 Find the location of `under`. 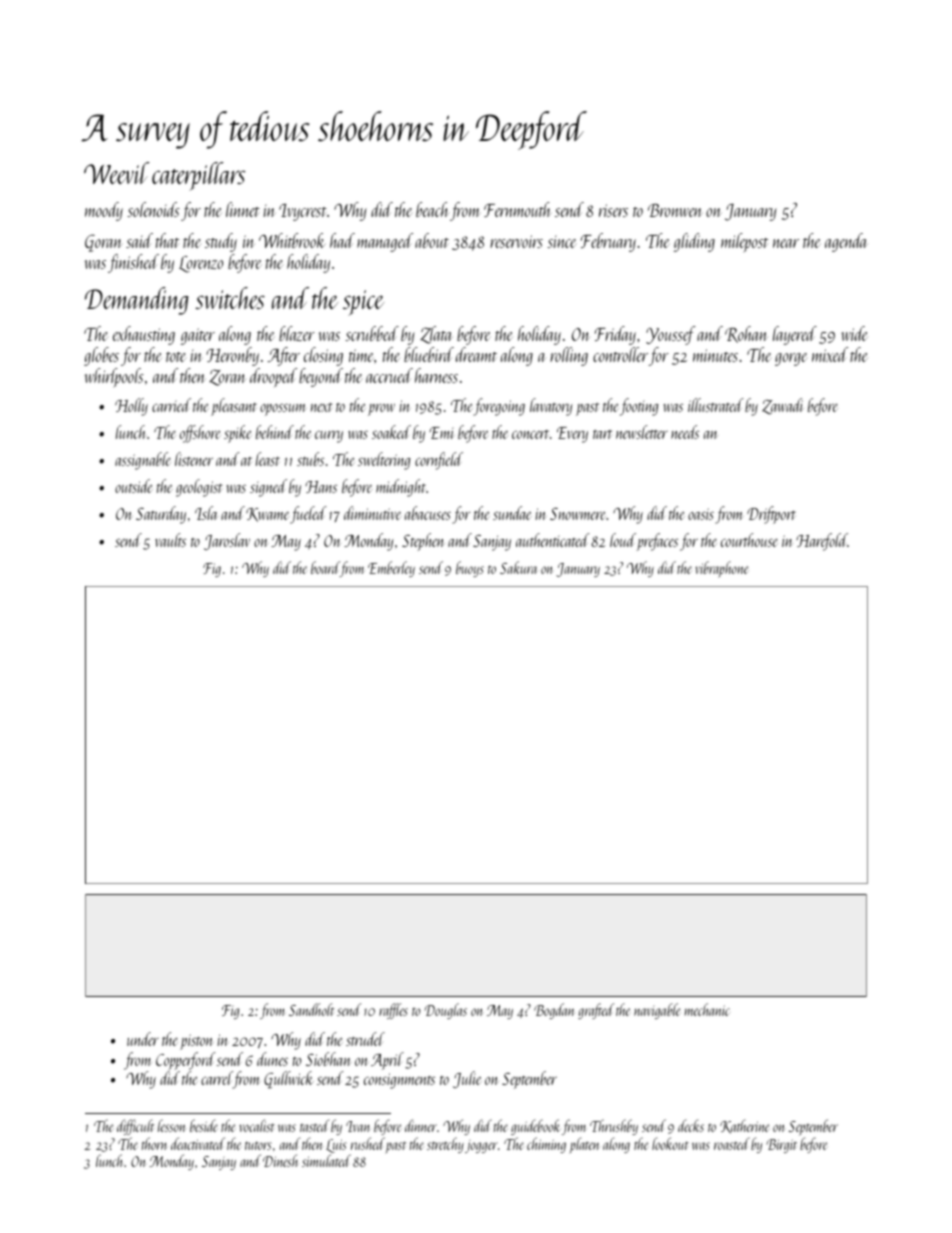

under is located at coordinates (143, 1039).
